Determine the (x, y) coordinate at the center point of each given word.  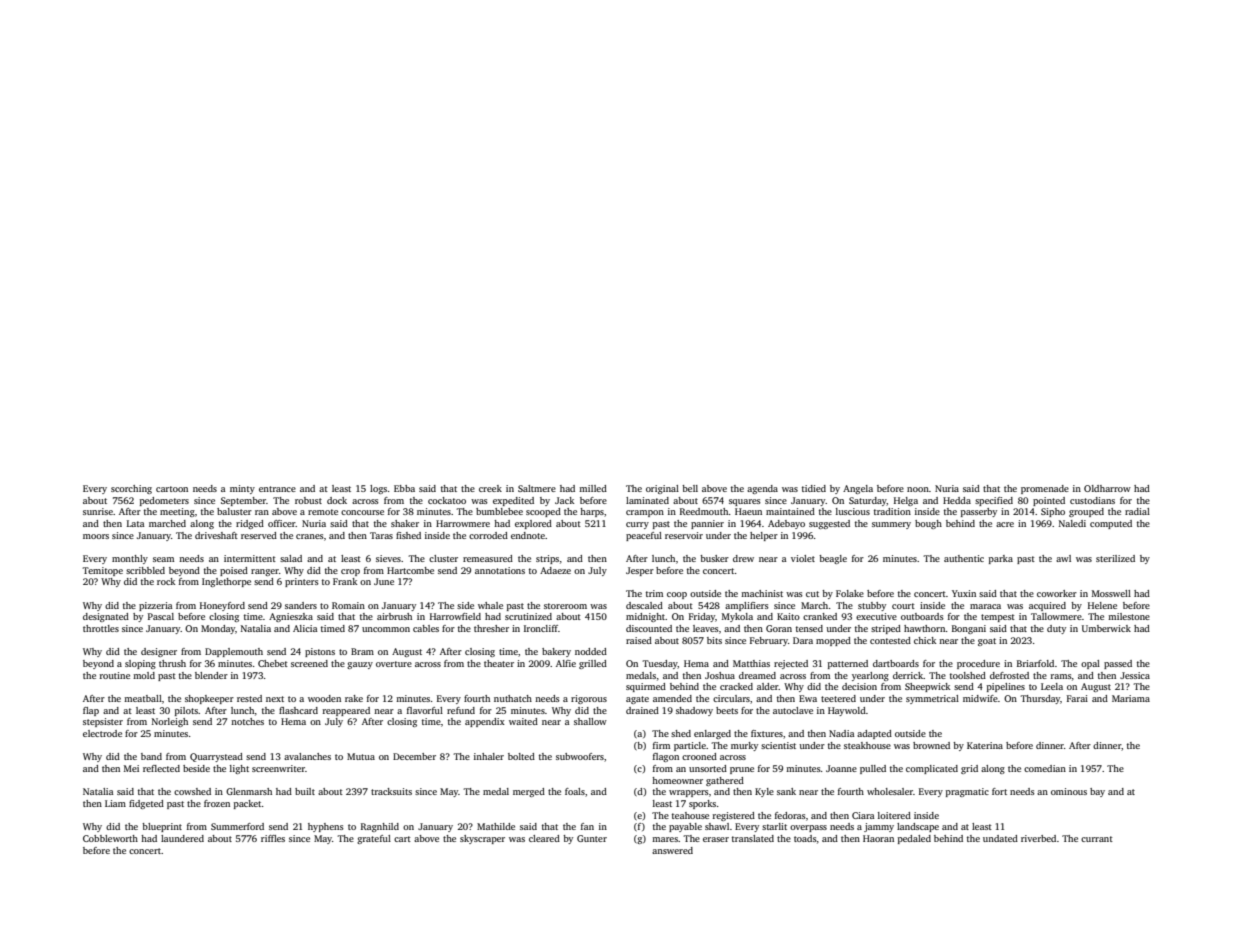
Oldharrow (1107, 488)
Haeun (748, 511)
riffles (273, 838)
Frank (345, 581)
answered (672, 850)
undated (1000, 838)
